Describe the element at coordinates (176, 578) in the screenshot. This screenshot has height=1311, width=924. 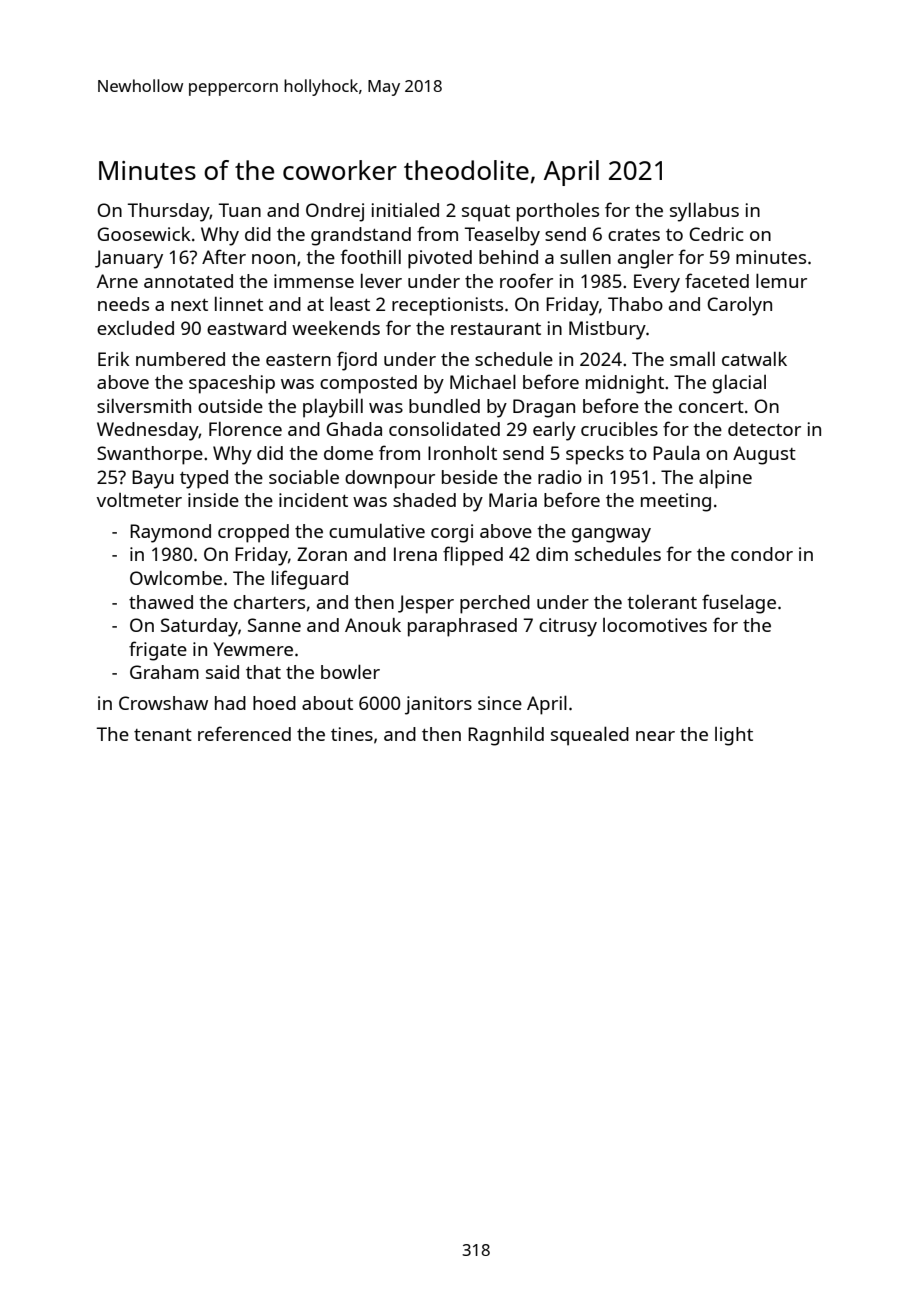
I see `Owlcombe` at that location.
